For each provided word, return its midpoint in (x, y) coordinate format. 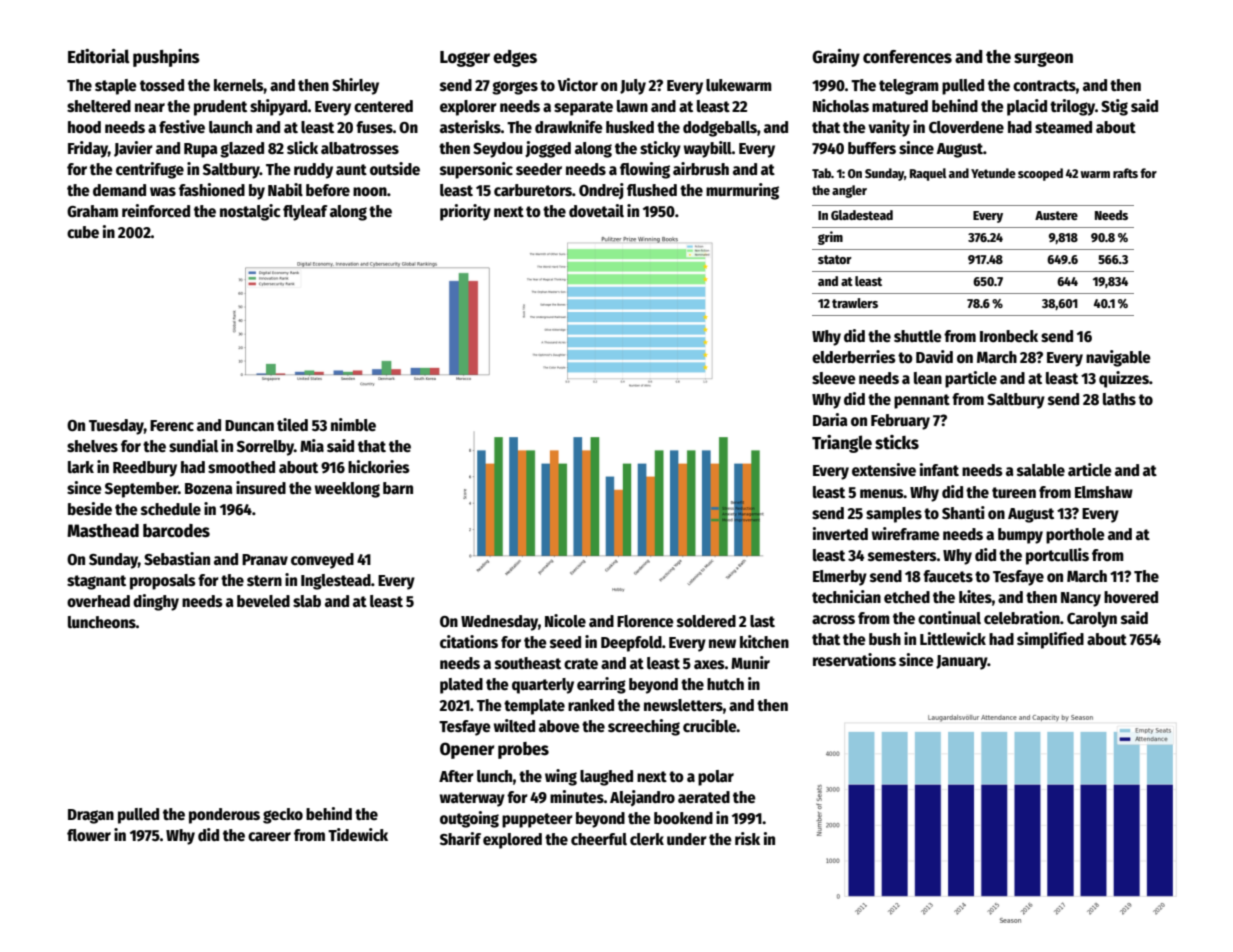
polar (716, 778)
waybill (708, 149)
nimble (353, 425)
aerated (704, 797)
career (269, 836)
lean (928, 378)
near (150, 107)
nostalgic (250, 212)
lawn (632, 106)
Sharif (460, 839)
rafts (1125, 173)
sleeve (834, 378)
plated (461, 686)
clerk (647, 839)
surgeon (1043, 59)
